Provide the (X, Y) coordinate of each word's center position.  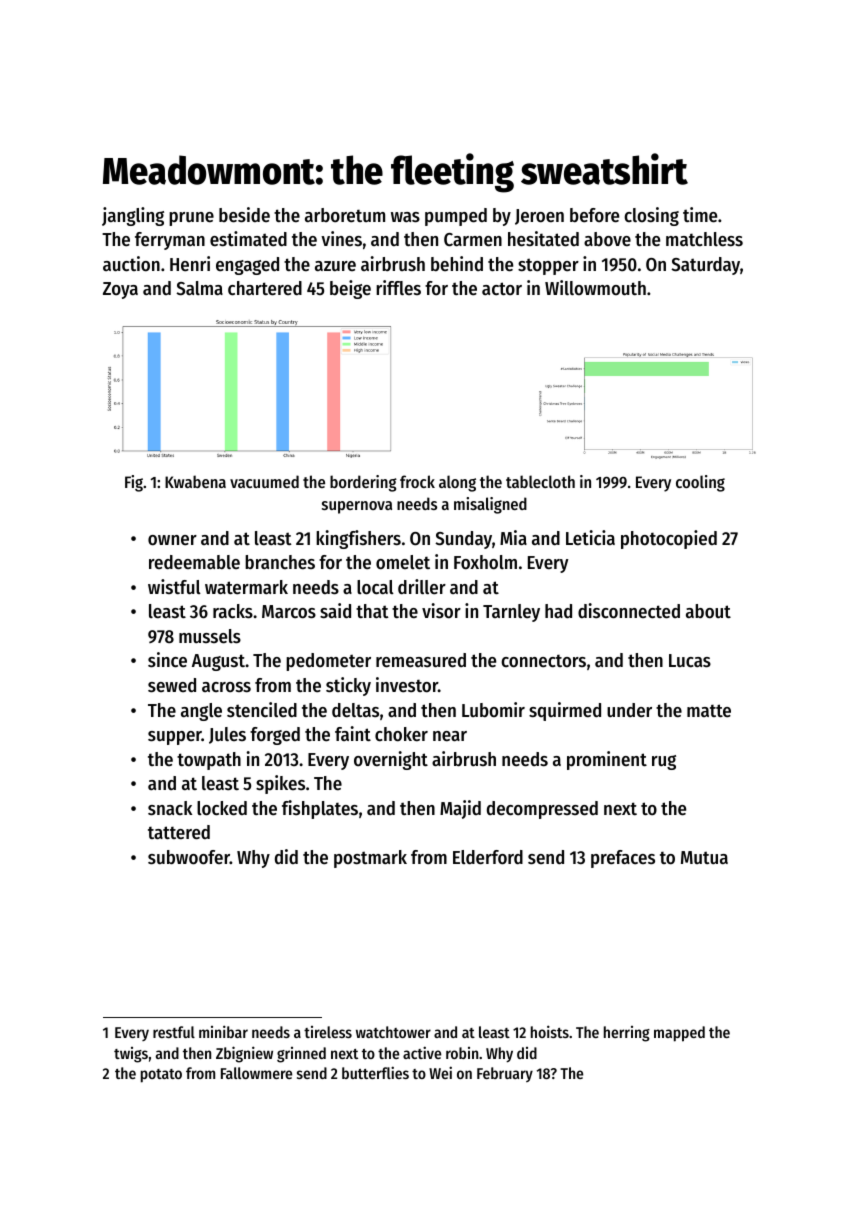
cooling (700, 483)
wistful (174, 586)
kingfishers (358, 539)
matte (709, 711)
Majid (460, 809)
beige (350, 289)
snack (170, 808)
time (700, 215)
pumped (456, 217)
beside (244, 215)
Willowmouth (595, 287)
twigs (131, 1055)
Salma (199, 288)
